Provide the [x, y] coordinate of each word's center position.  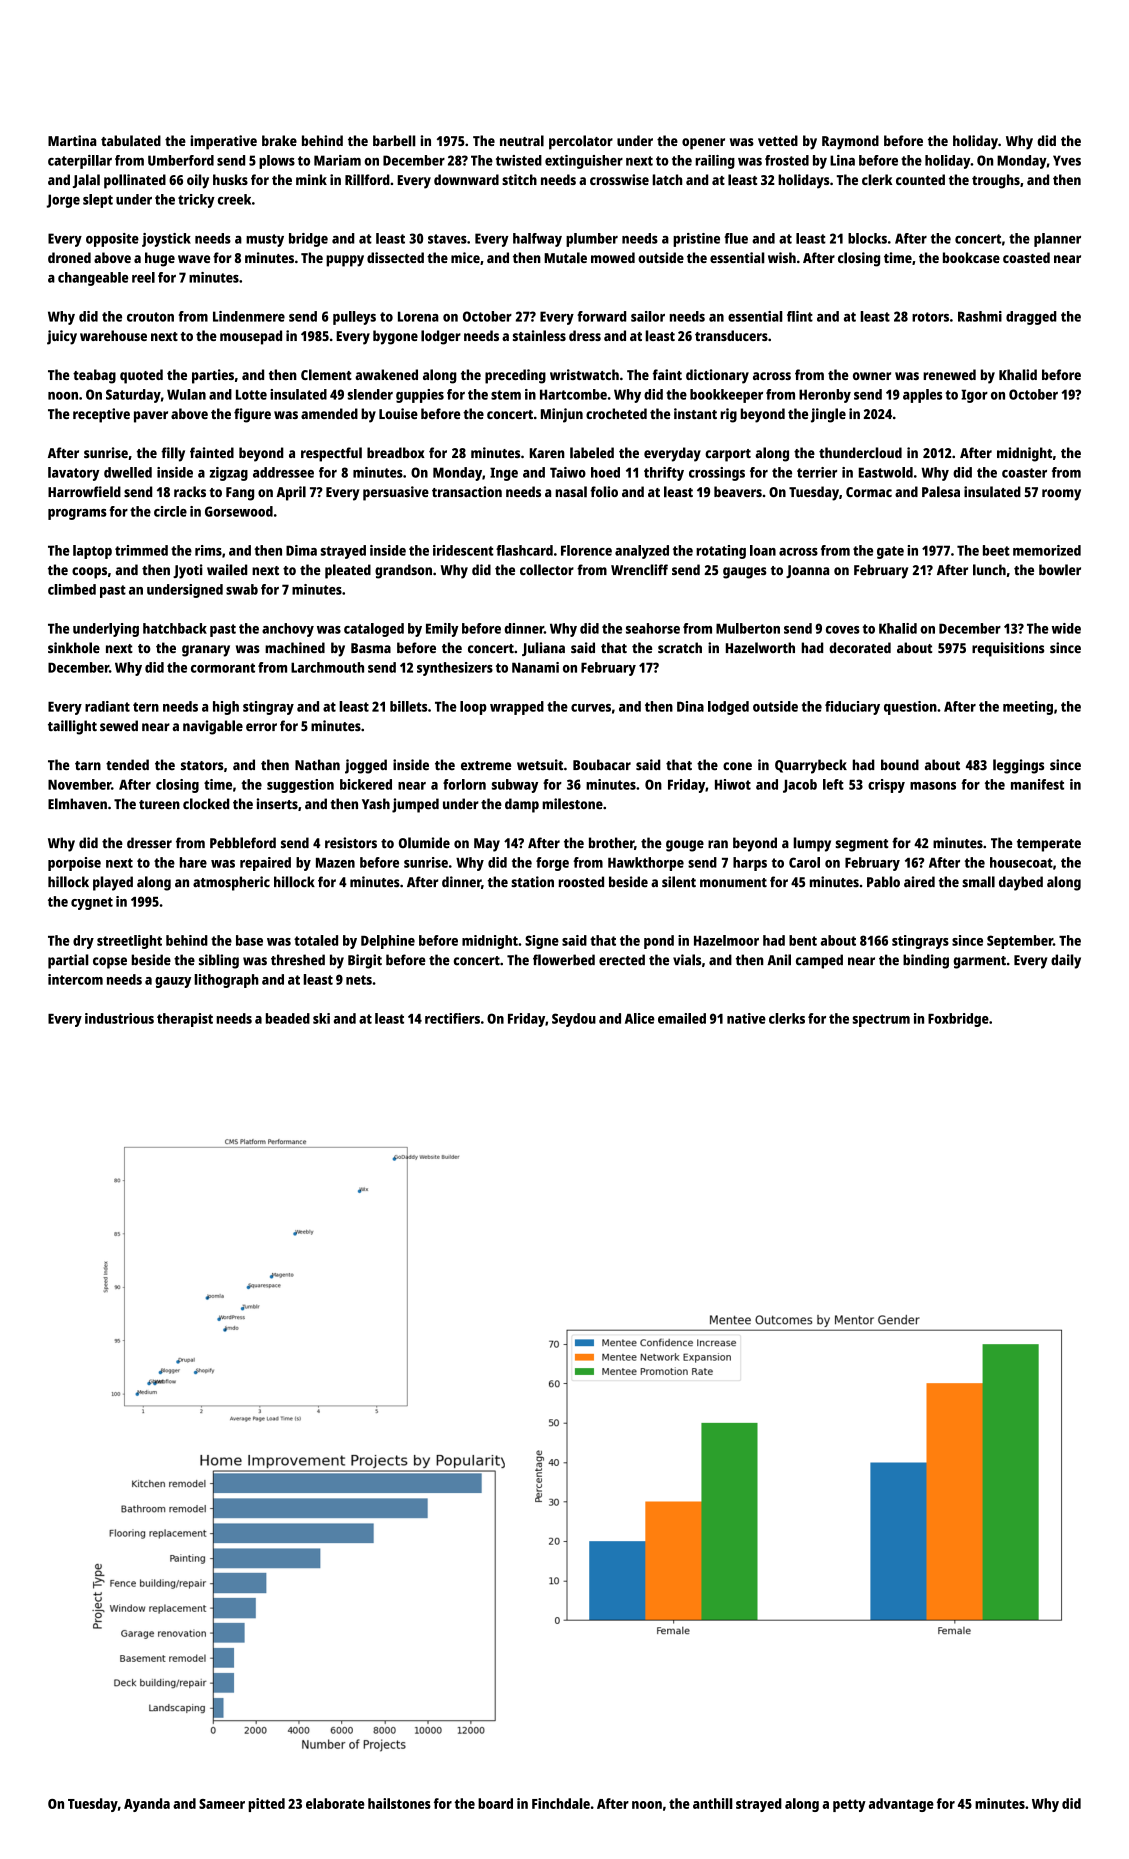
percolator [581, 142]
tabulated [131, 141]
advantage [901, 1805]
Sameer [222, 1804]
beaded [288, 1018]
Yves [1067, 160]
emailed [682, 1018]
